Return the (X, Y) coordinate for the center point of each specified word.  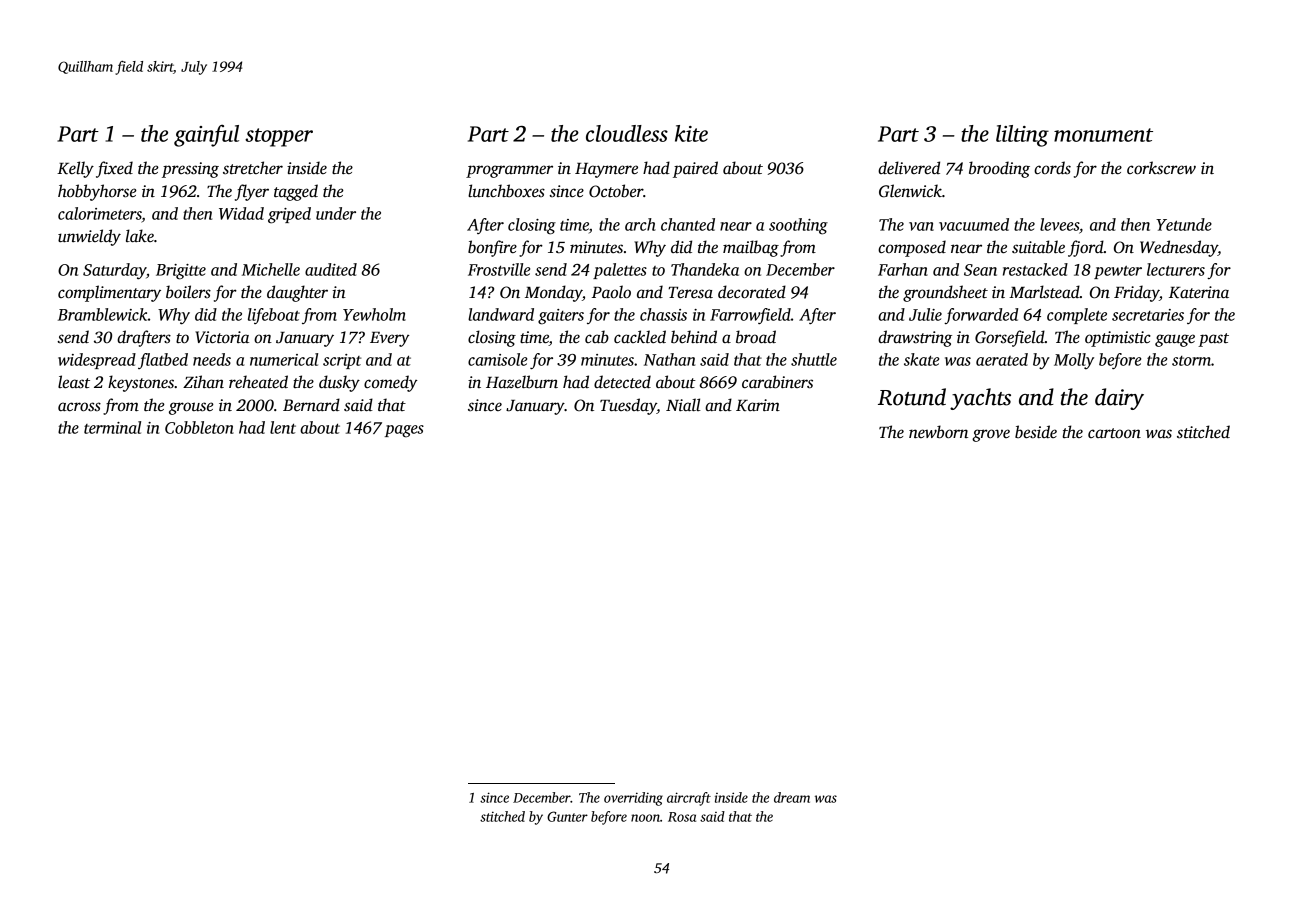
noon (645, 818)
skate (921, 359)
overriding (633, 799)
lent (283, 427)
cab (597, 337)
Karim (758, 405)
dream (792, 797)
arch (640, 224)
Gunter (567, 816)
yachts (980, 399)
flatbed (163, 361)
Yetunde (1184, 224)
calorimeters (100, 213)
